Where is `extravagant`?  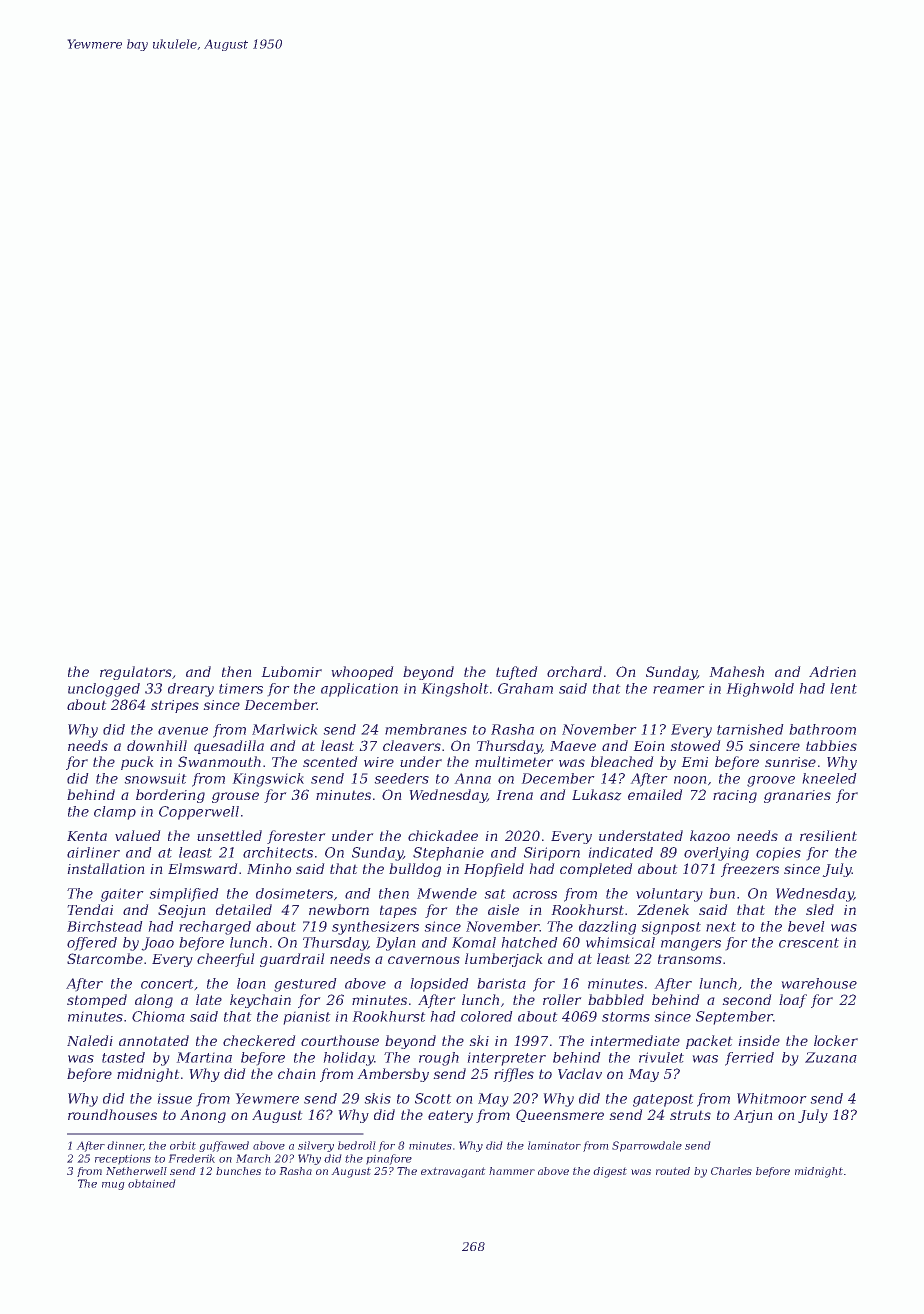
extravagant is located at coordinates (453, 1172).
